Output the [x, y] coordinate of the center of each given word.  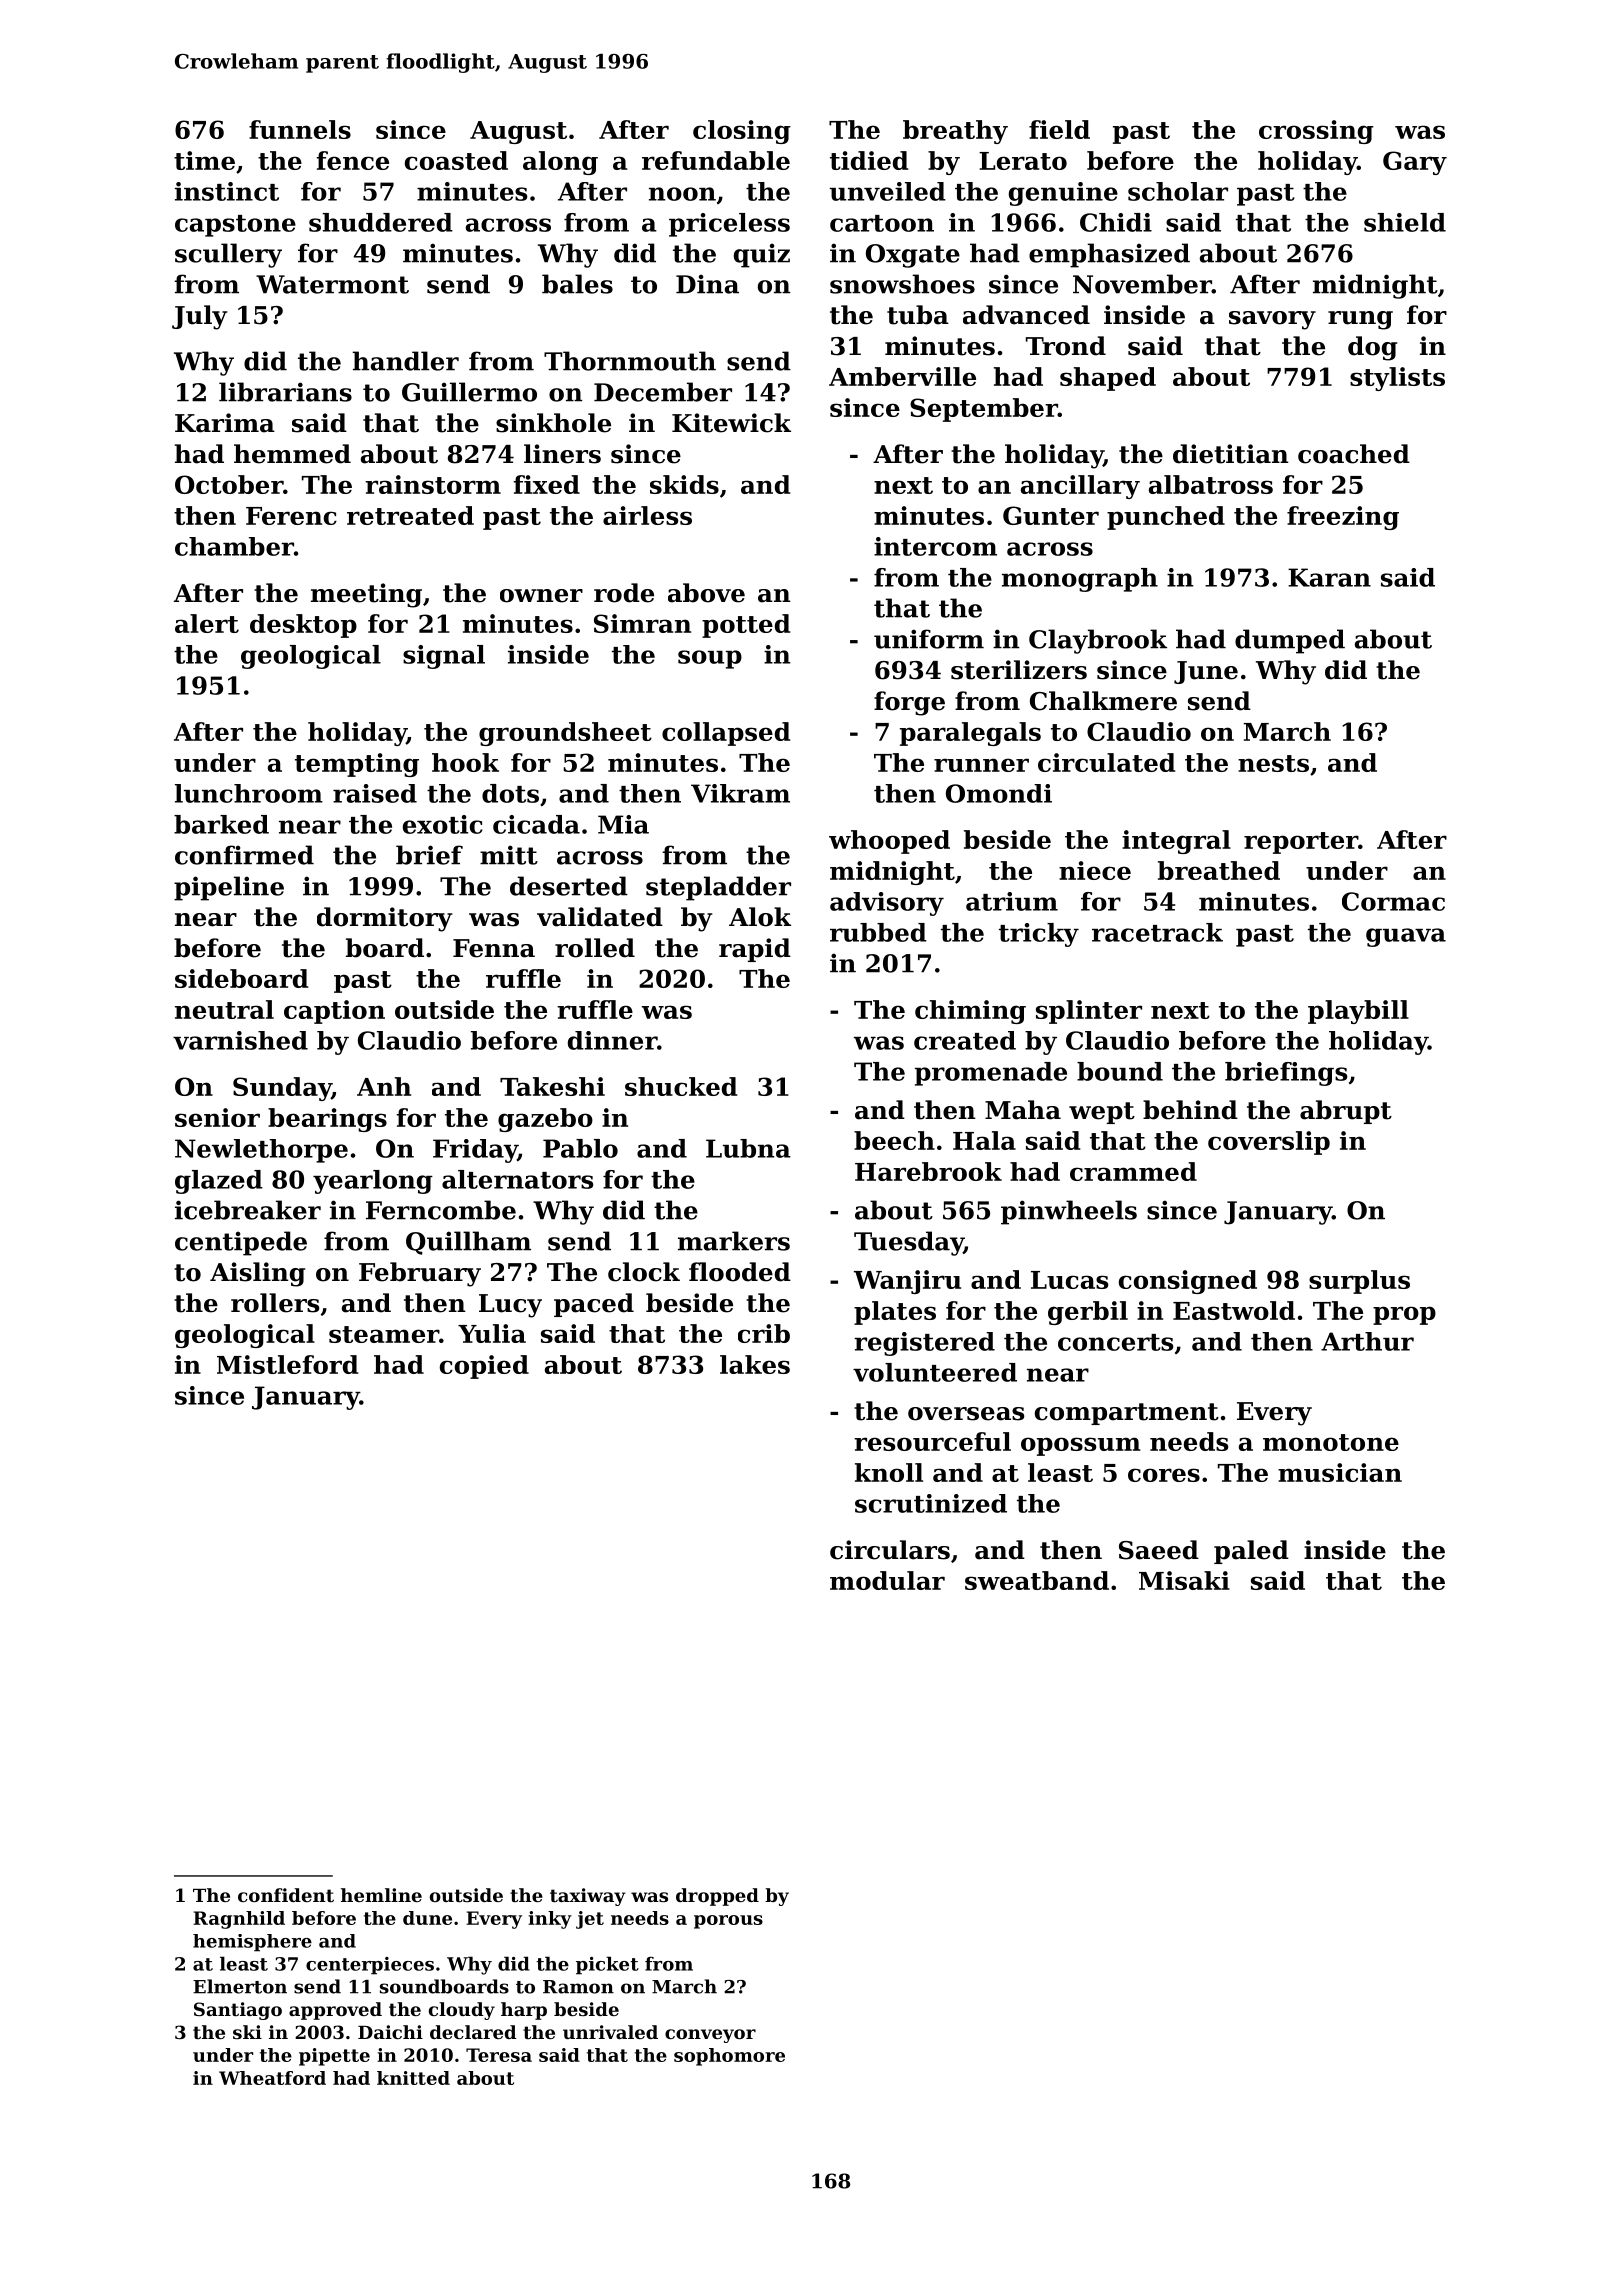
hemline [381, 1895]
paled [1251, 1552]
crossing [1316, 132]
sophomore [729, 2057]
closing [742, 132]
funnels [300, 129]
